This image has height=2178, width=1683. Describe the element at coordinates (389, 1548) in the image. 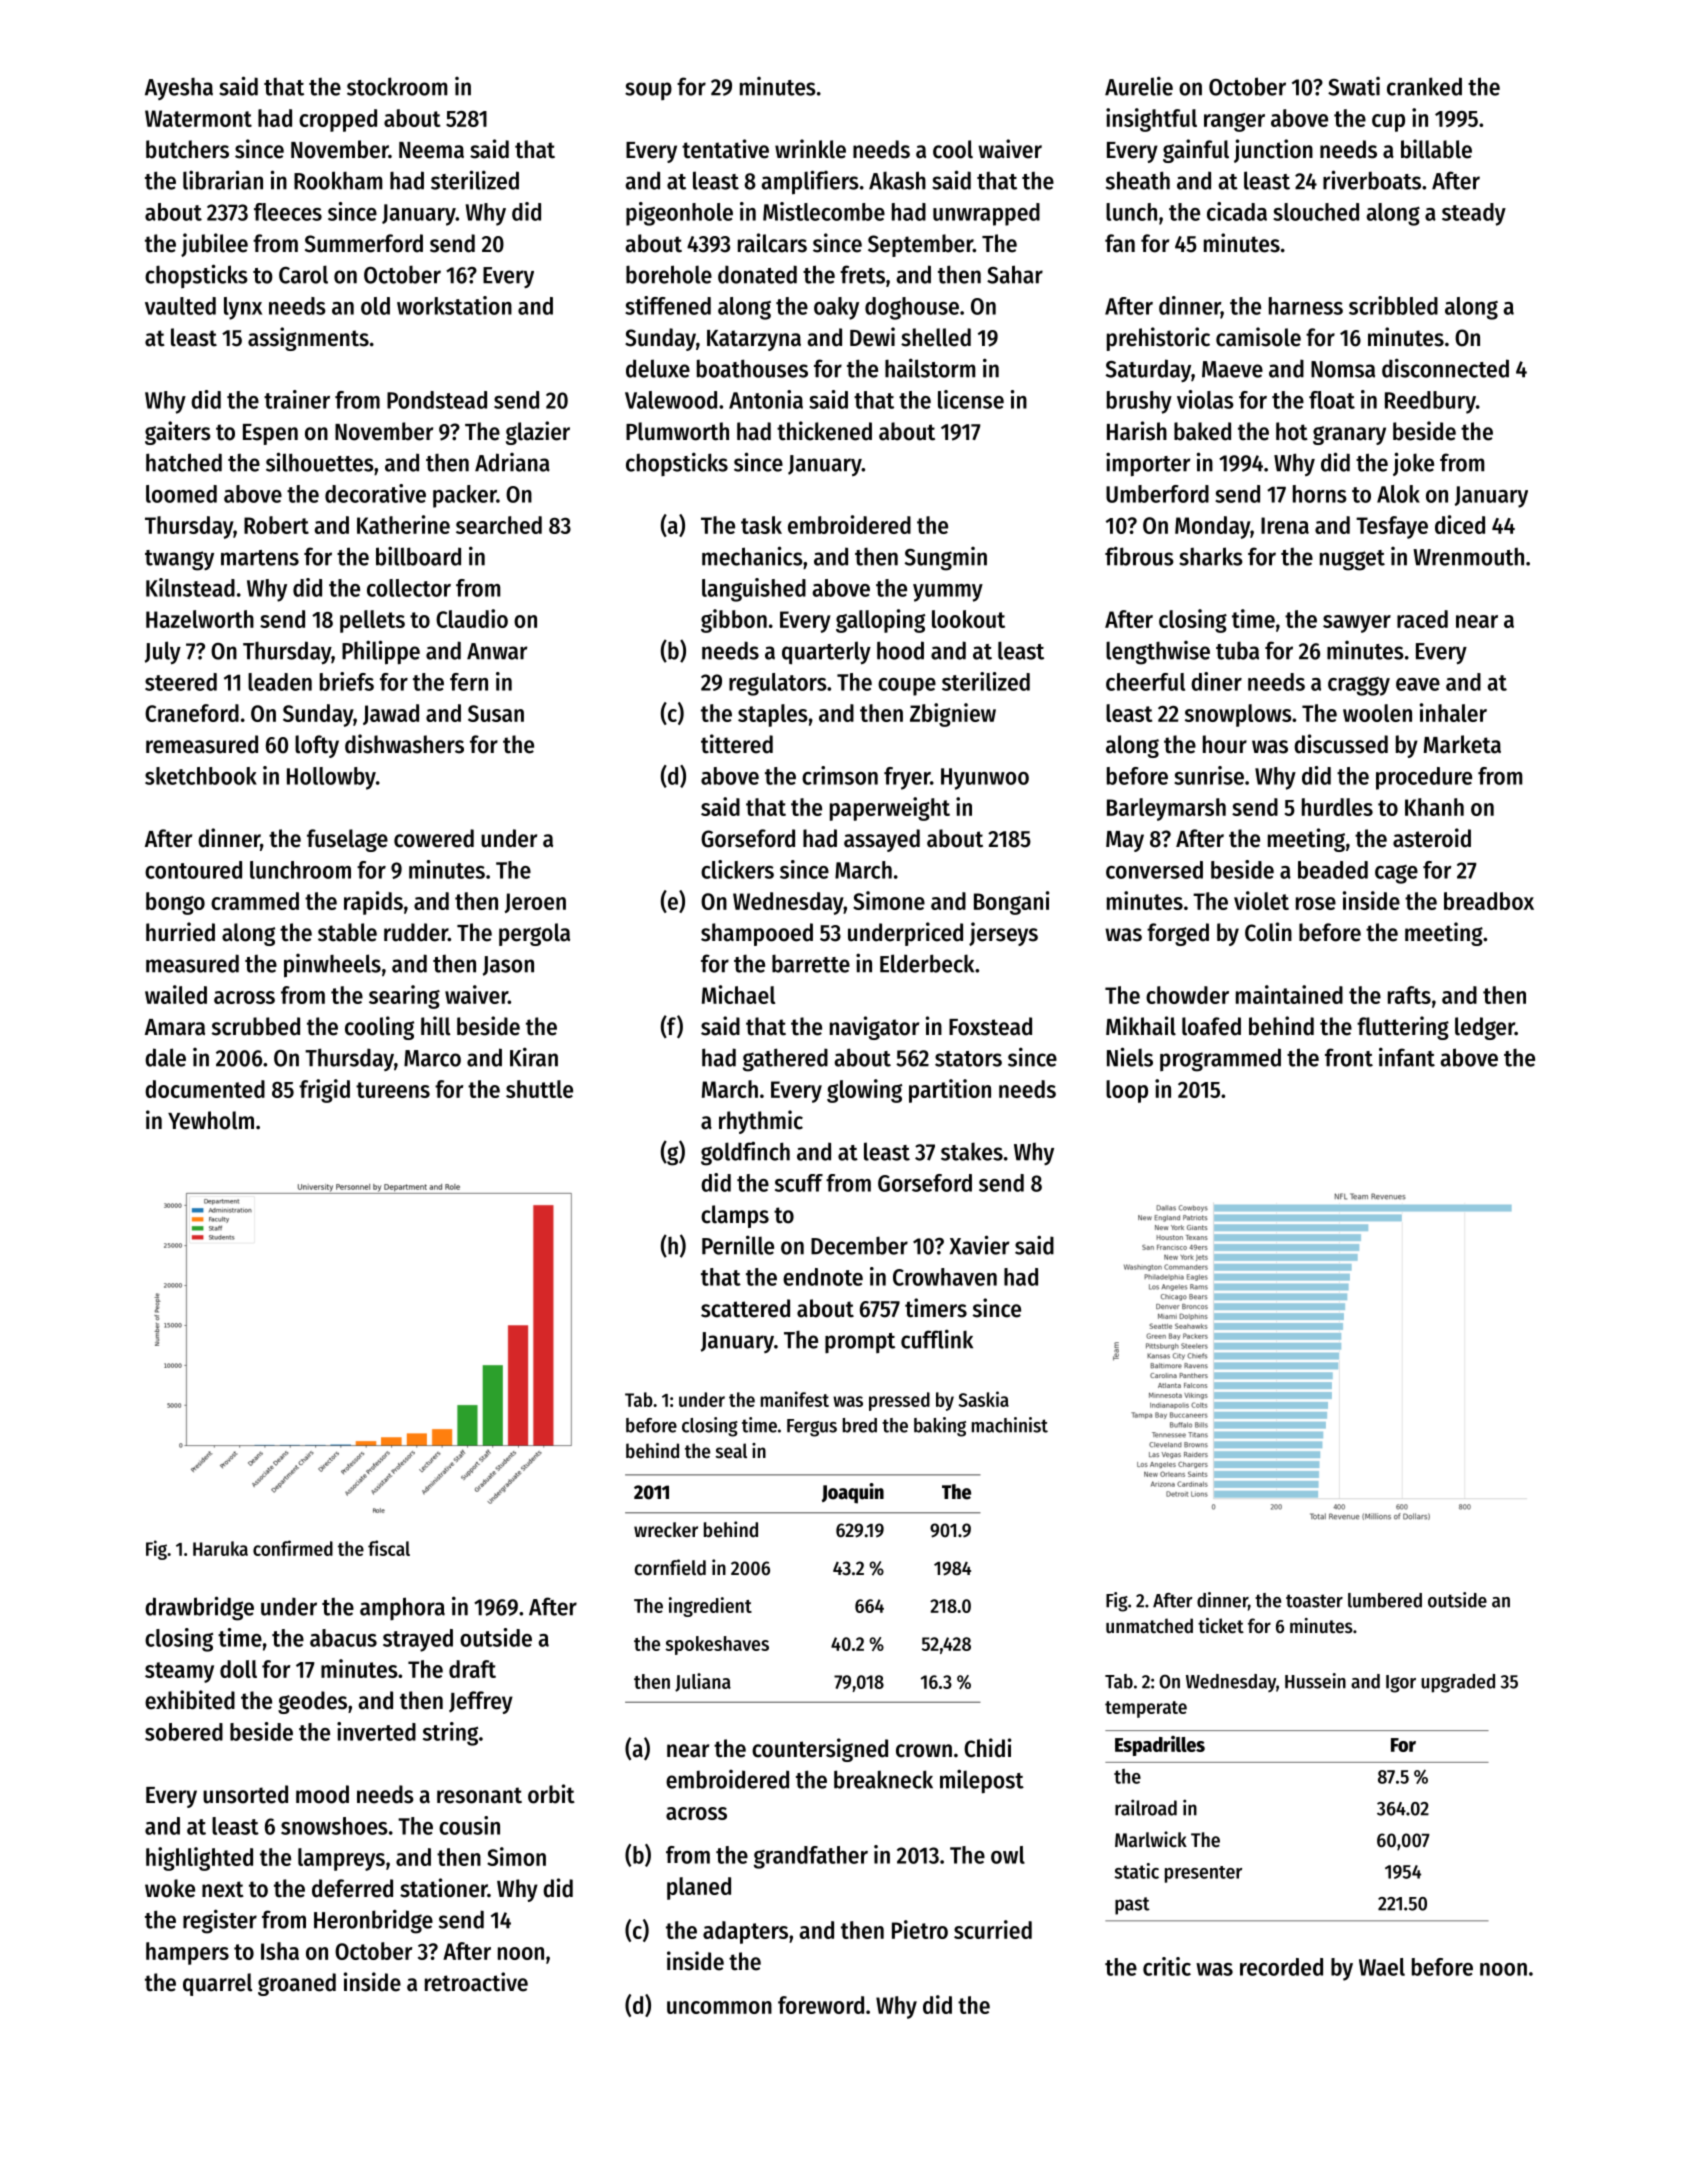

I see `fiscal` at that location.
